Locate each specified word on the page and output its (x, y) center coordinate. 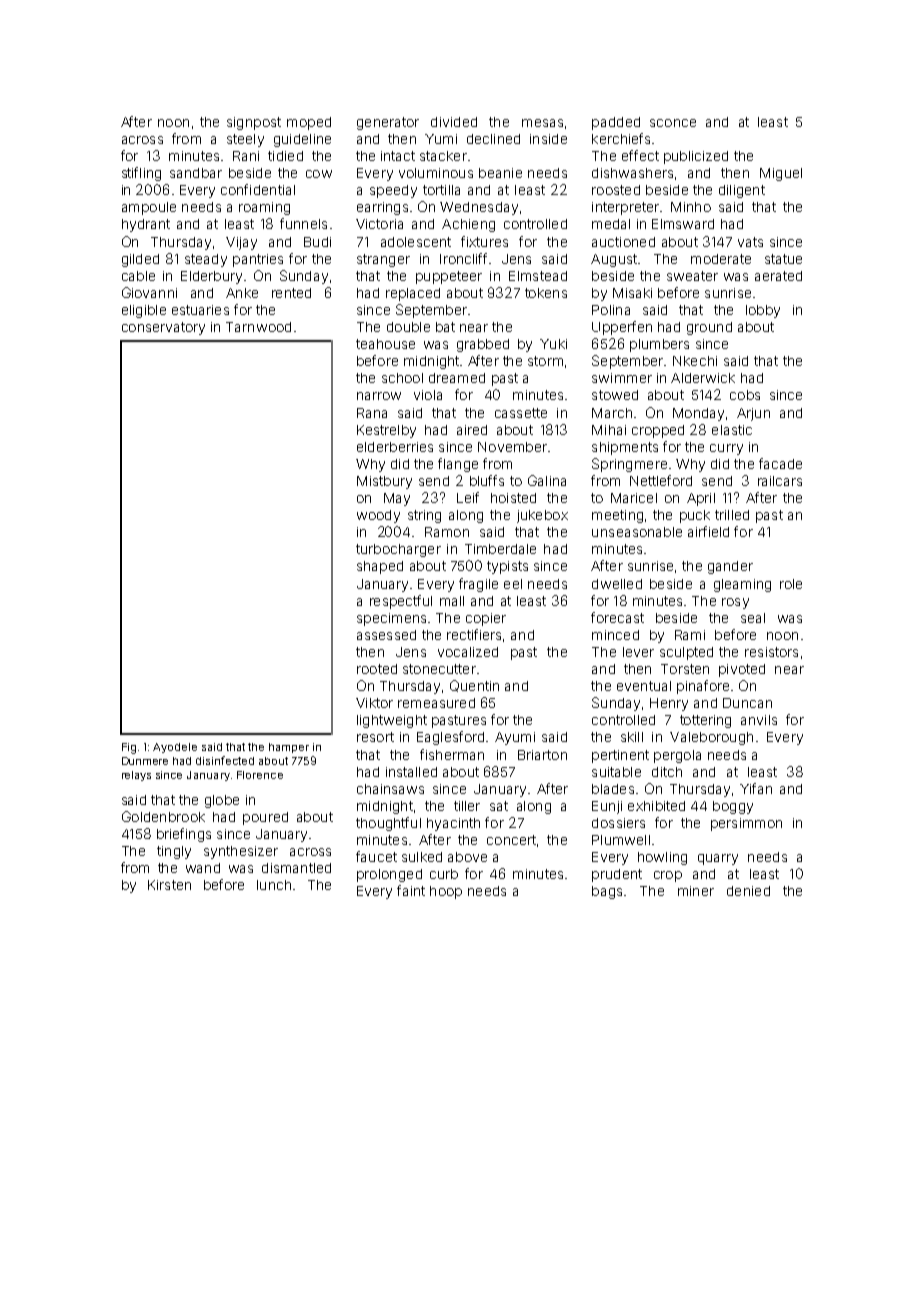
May (397, 499)
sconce (673, 123)
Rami (690, 635)
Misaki (632, 293)
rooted (377, 669)
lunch (274, 885)
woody (378, 516)
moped (309, 123)
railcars (780, 481)
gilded (140, 260)
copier (486, 619)
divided (454, 122)
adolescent (416, 242)
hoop (446, 892)
